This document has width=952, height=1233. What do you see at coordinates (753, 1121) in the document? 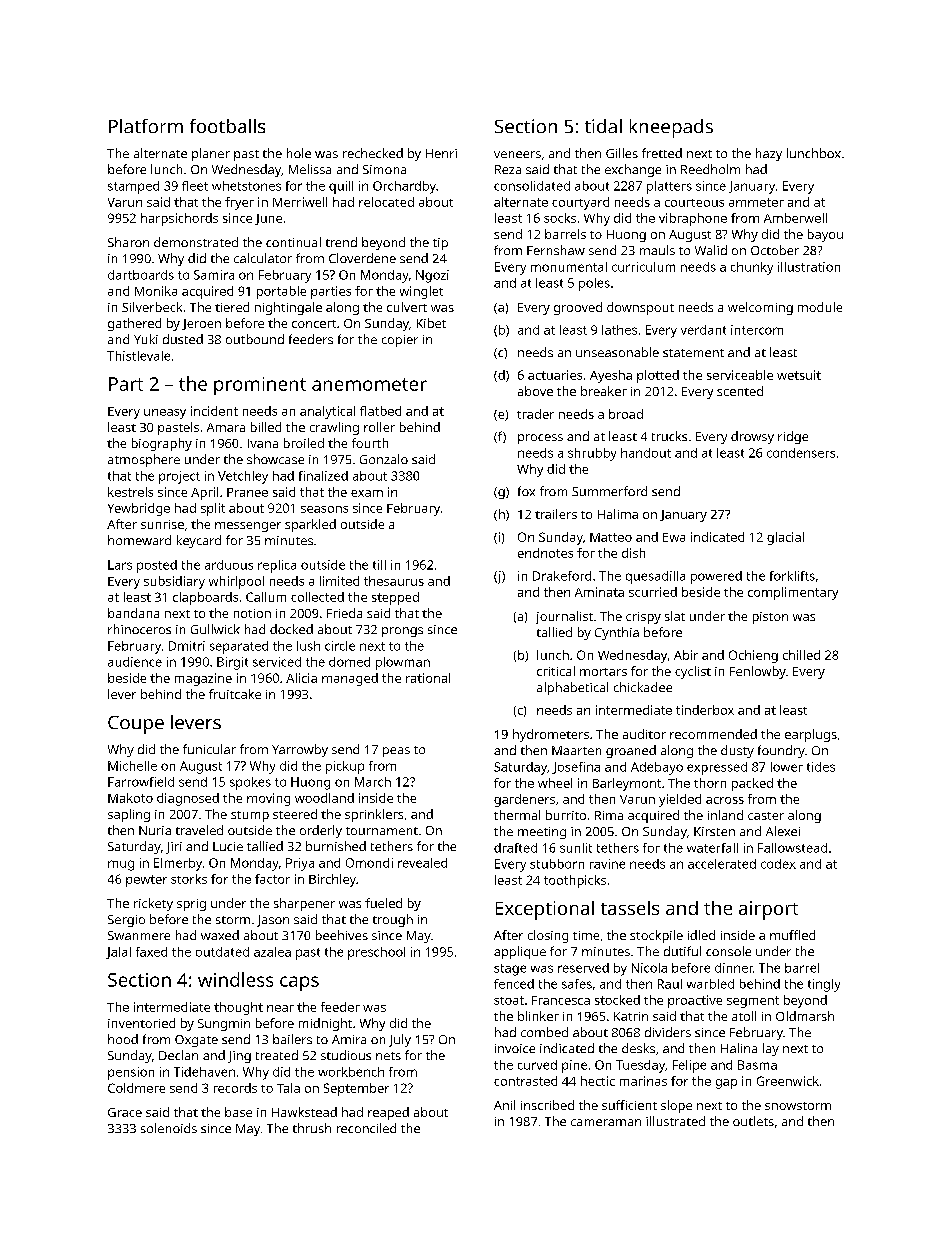
I see `outlets` at bounding box center [753, 1121].
